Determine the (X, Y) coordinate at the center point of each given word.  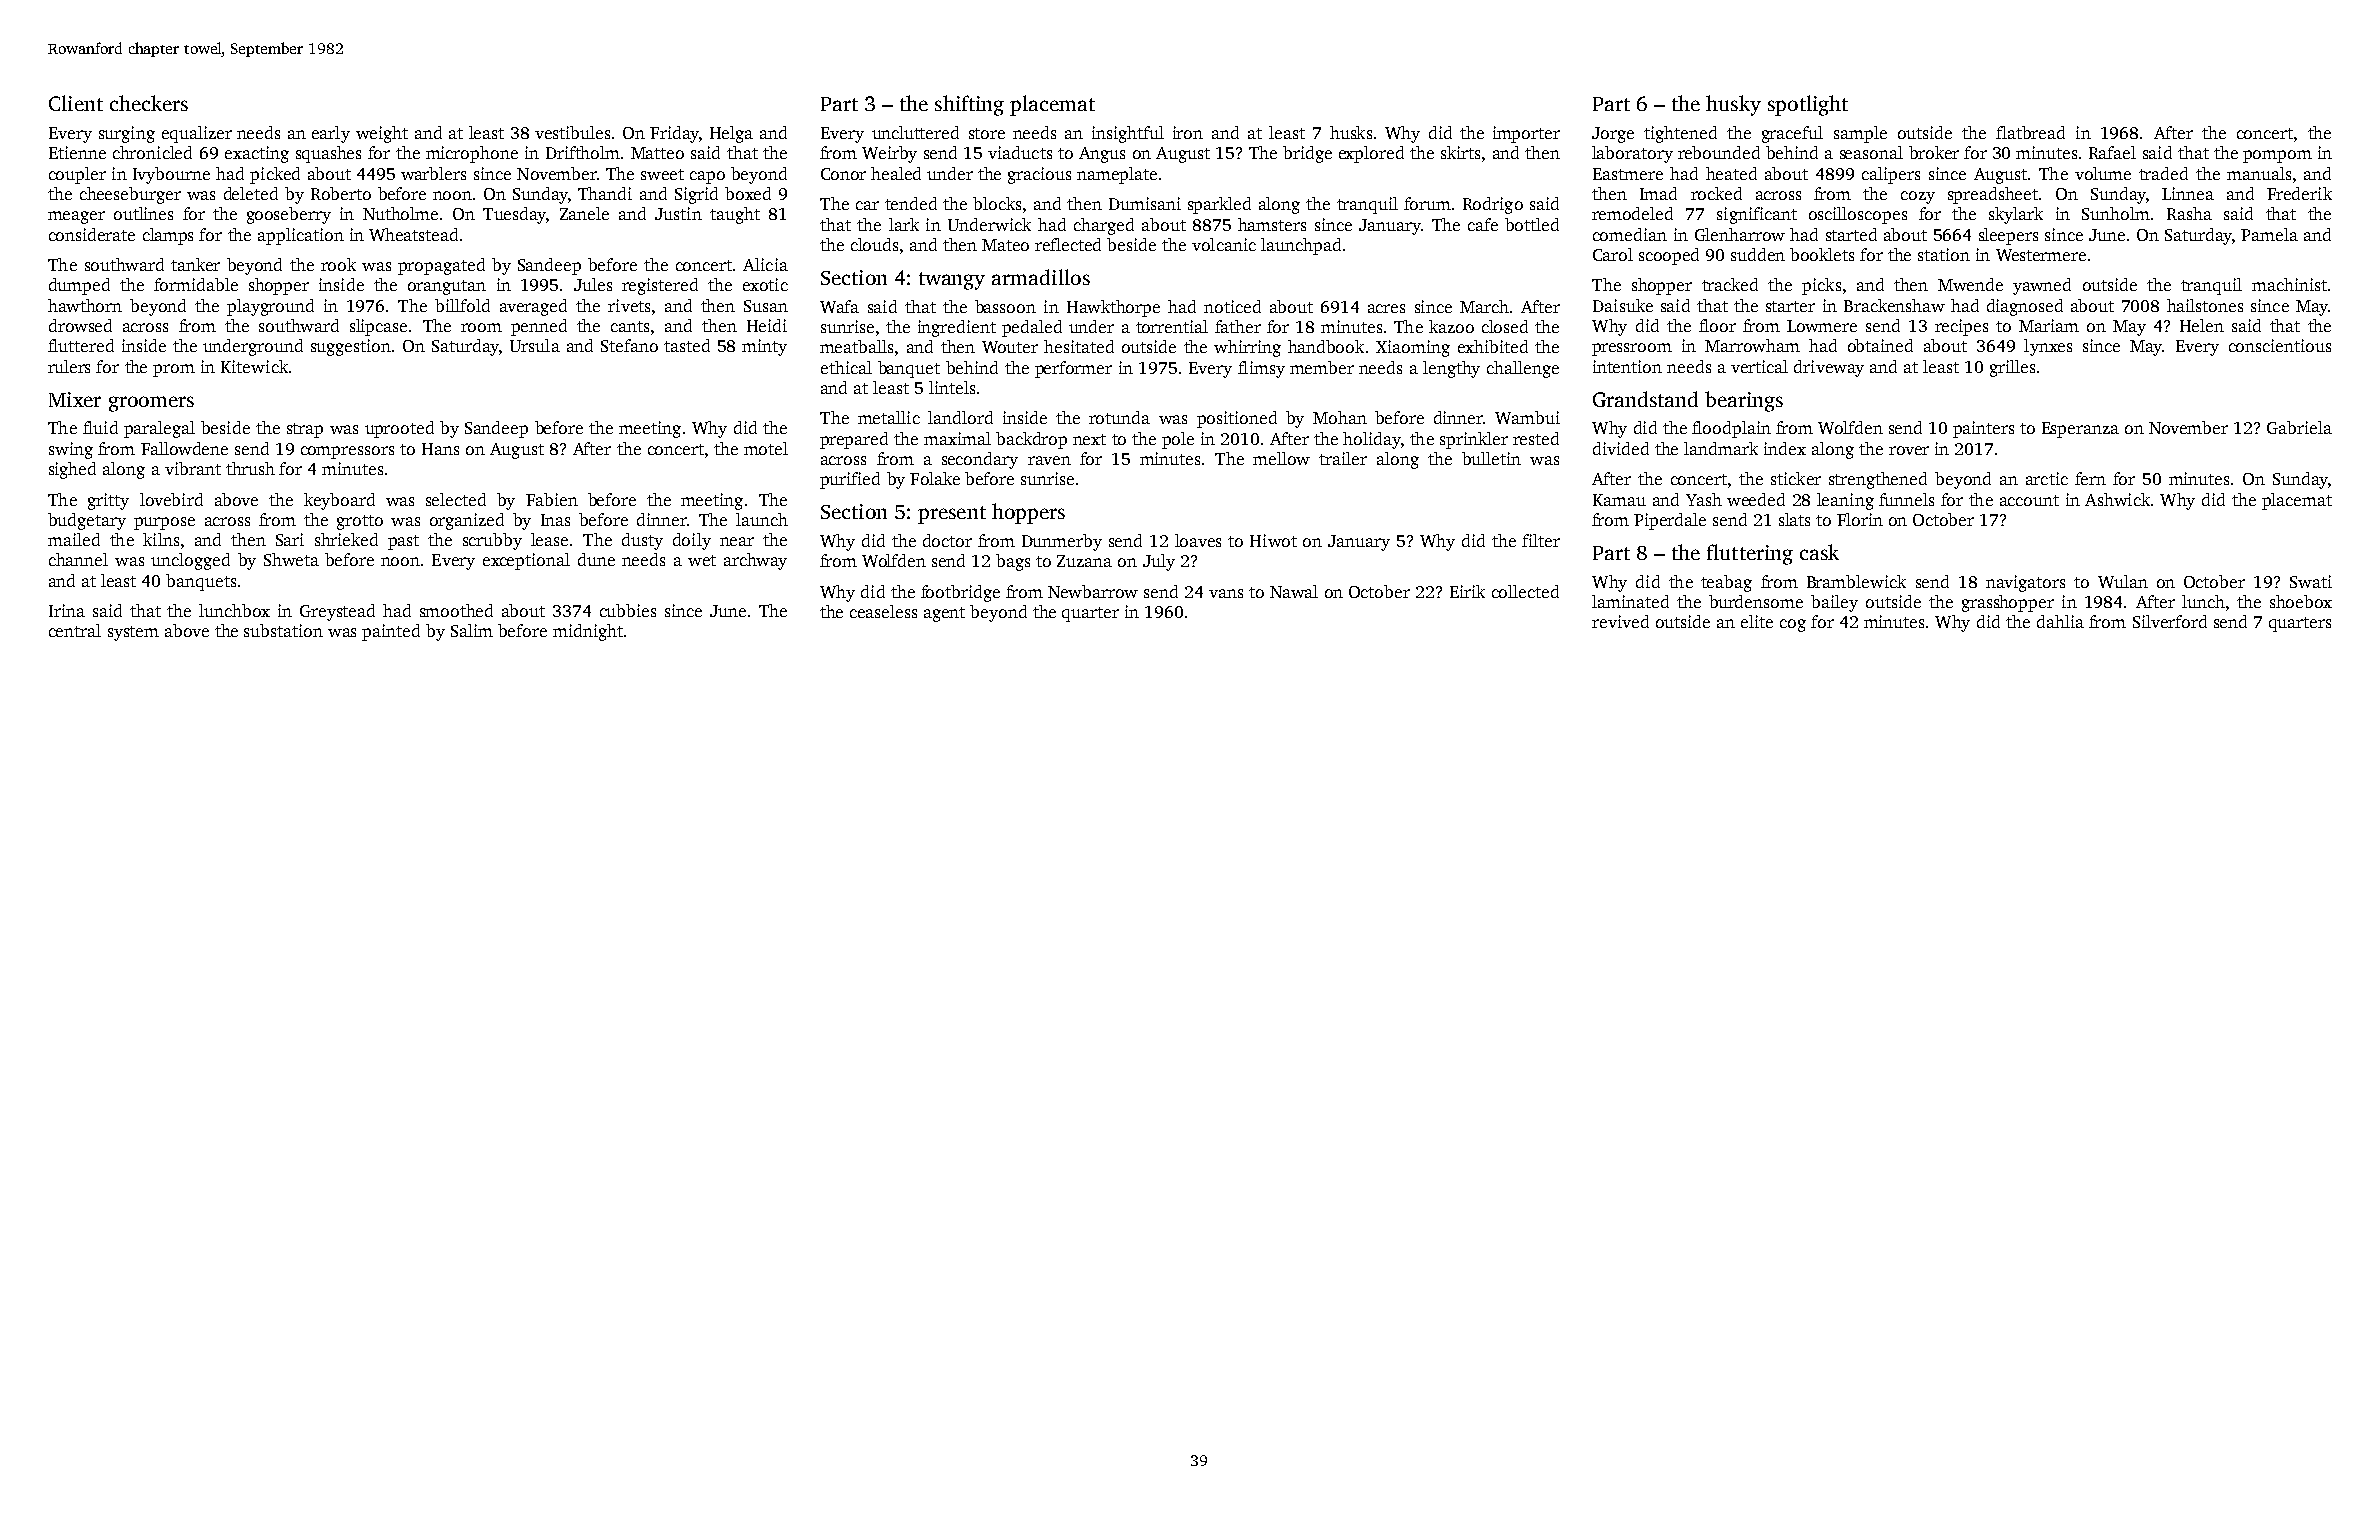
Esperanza (2080, 430)
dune (596, 559)
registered (660, 286)
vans (1226, 593)
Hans (440, 449)
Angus (1102, 155)
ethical (846, 367)
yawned (2042, 286)
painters (1983, 429)
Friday (674, 134)
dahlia (2060, 621)
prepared (854, 440)
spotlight (1808, 105)
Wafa (839, 306)
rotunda (1119, 417)
